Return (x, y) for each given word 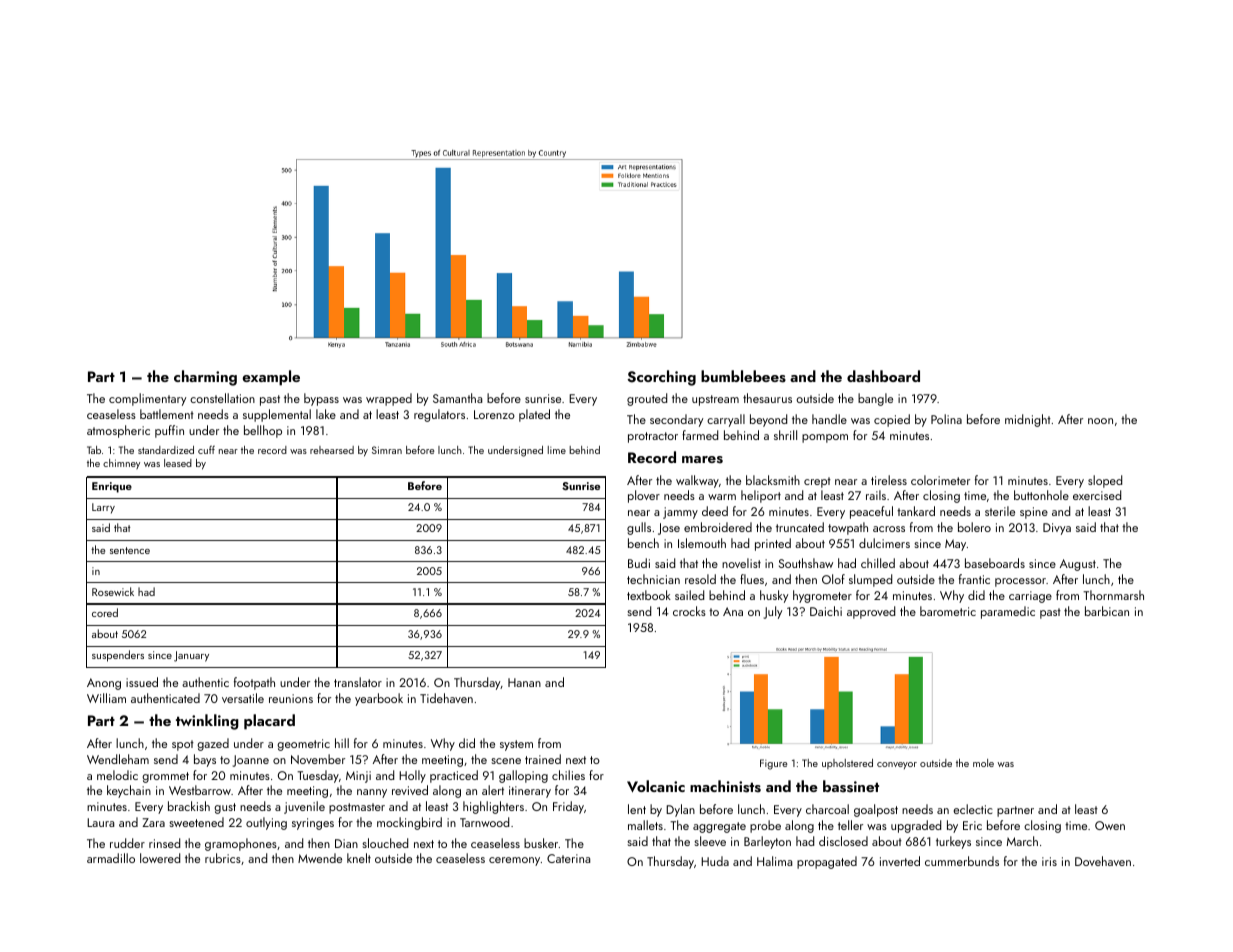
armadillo (111, 858)
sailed (689, 595)
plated (534, 415)
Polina (946, 419)
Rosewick (113, 591)
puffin (169, 431)
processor (1020, 582)
